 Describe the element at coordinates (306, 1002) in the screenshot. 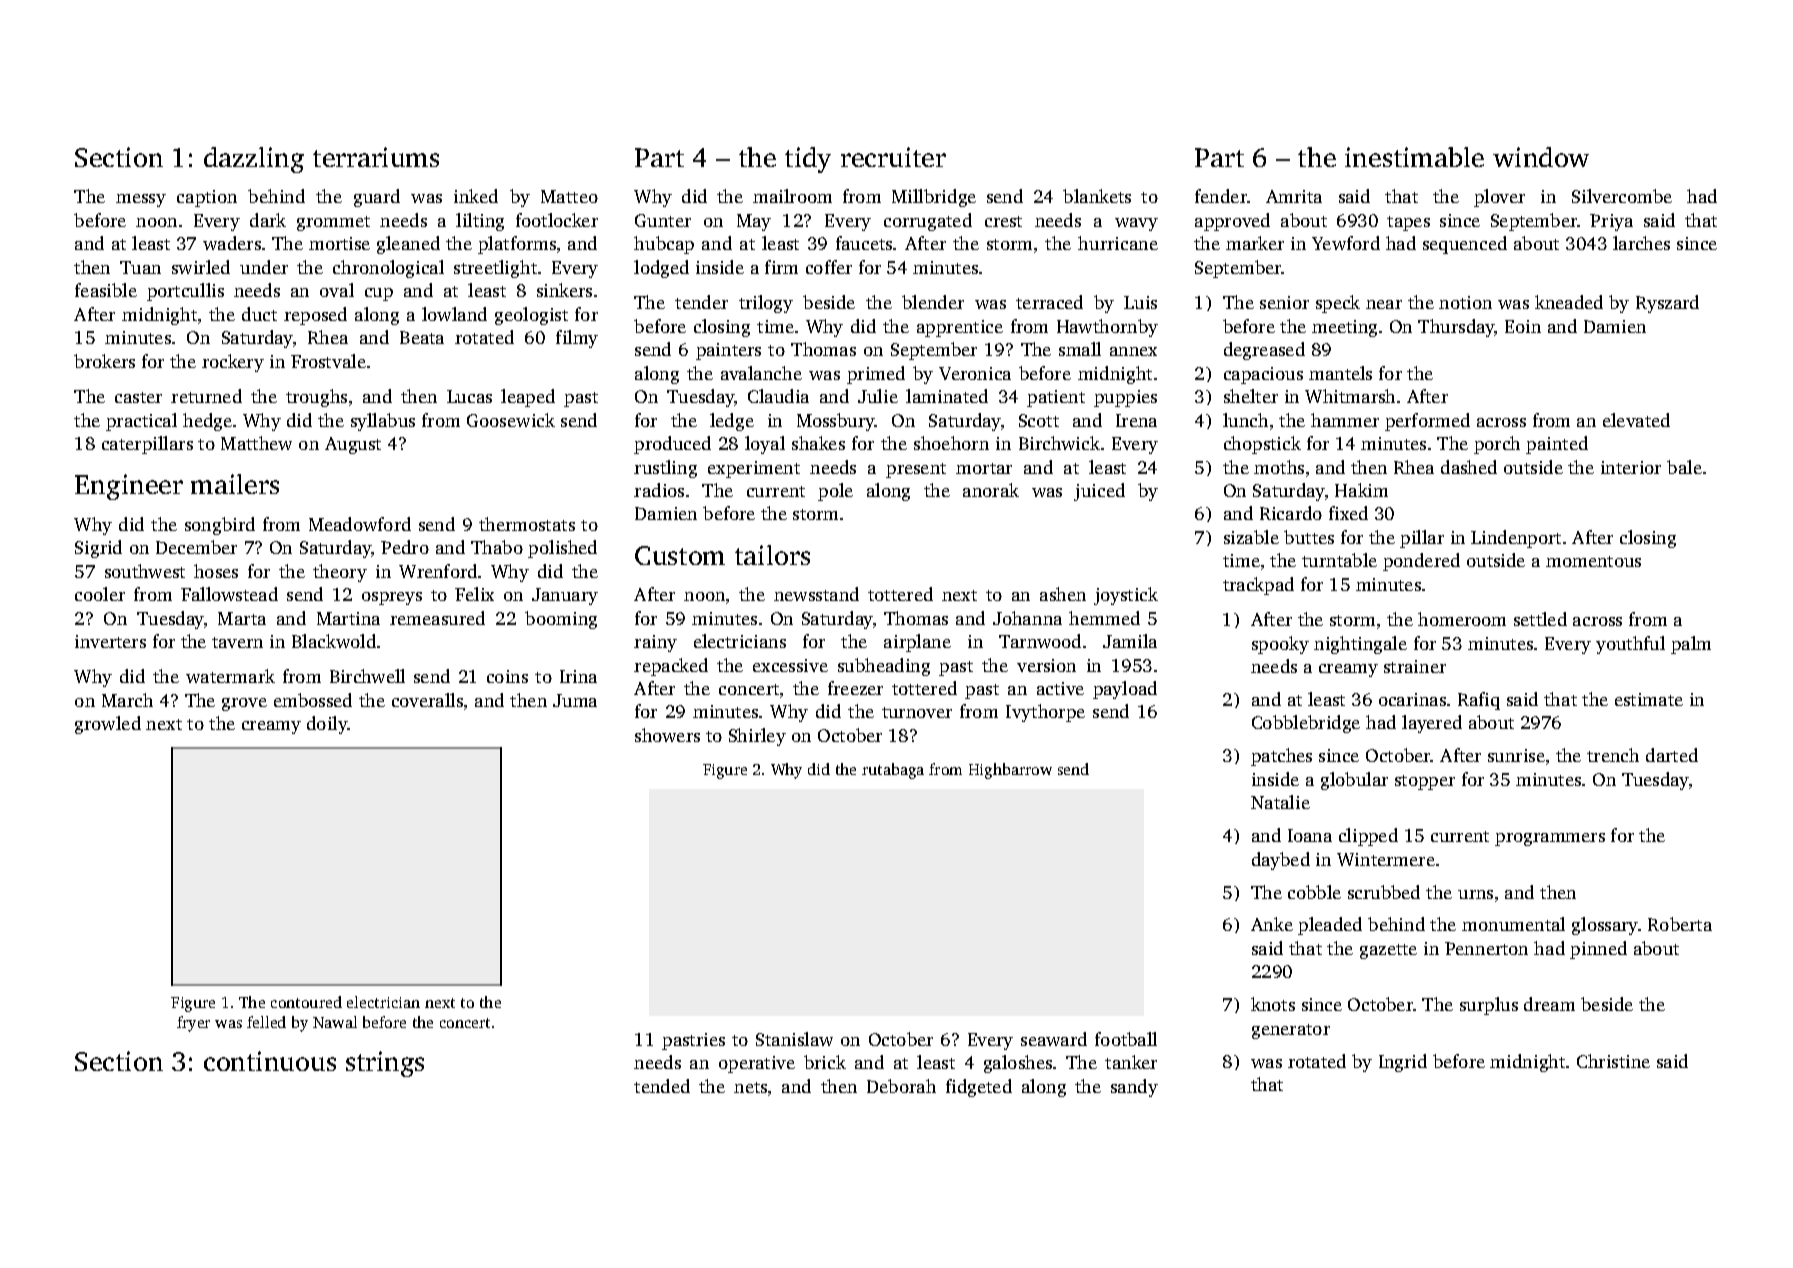

I see `contoured` at that location.
